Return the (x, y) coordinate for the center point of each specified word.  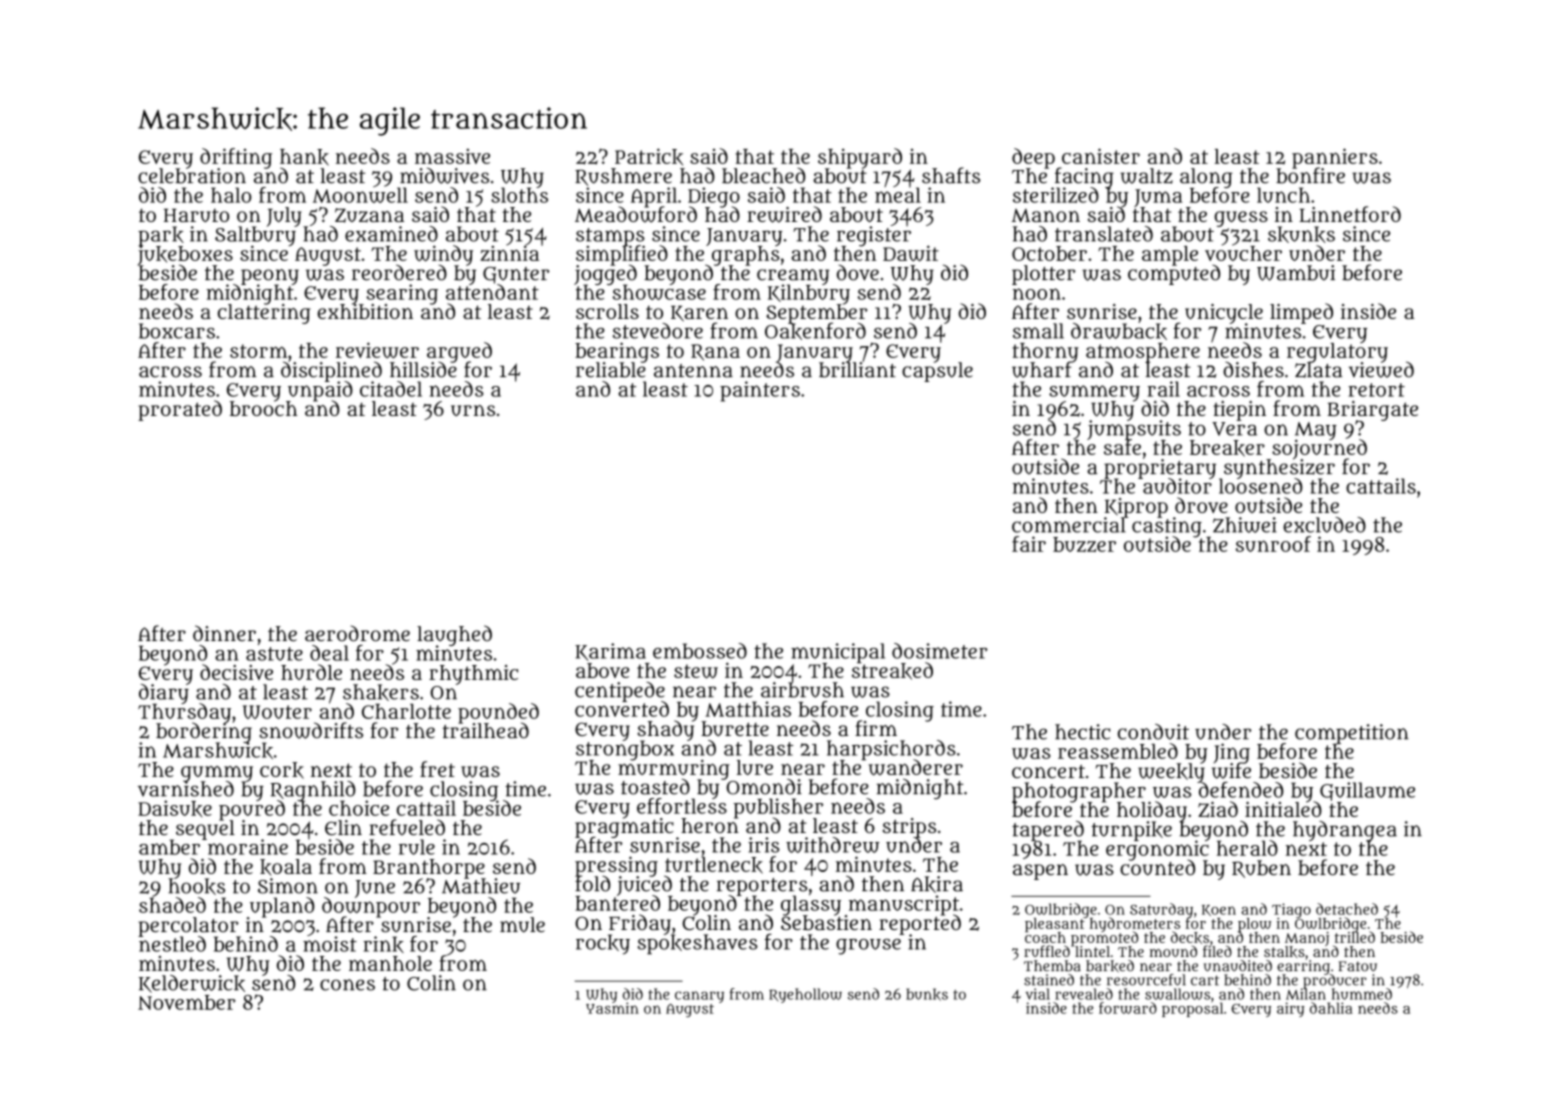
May (1316, 431)
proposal (1192, 1010)
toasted (655, 787)
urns (473, 410)
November (187, 1002)
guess (1241, 219)
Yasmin (612, 1008)
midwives (444, 175)
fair (1029, 544)
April (654, 197)
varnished (186, 789)
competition (1352, 734)
